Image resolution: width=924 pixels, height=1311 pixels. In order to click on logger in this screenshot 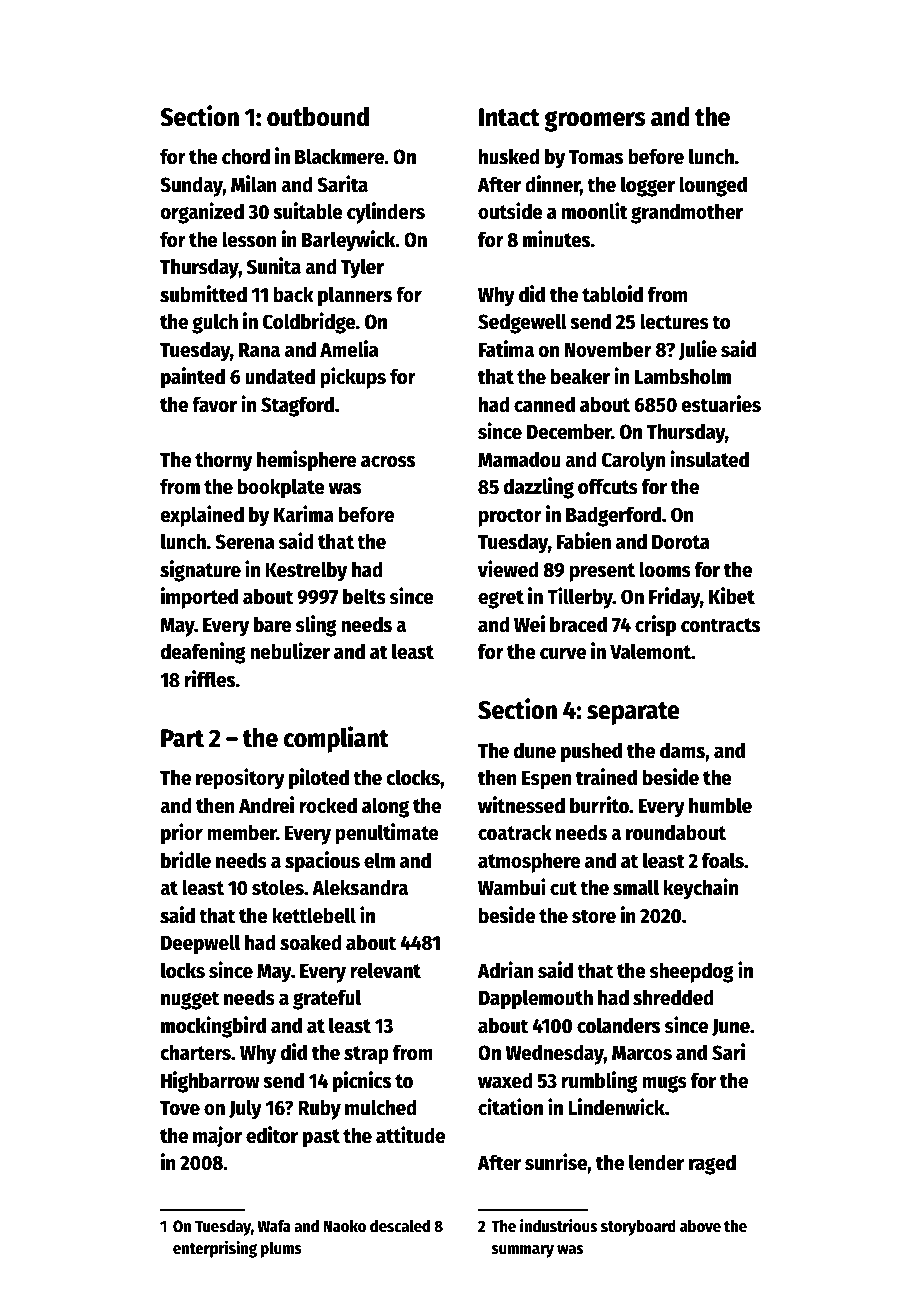, I will do `click(648, 186)`.
